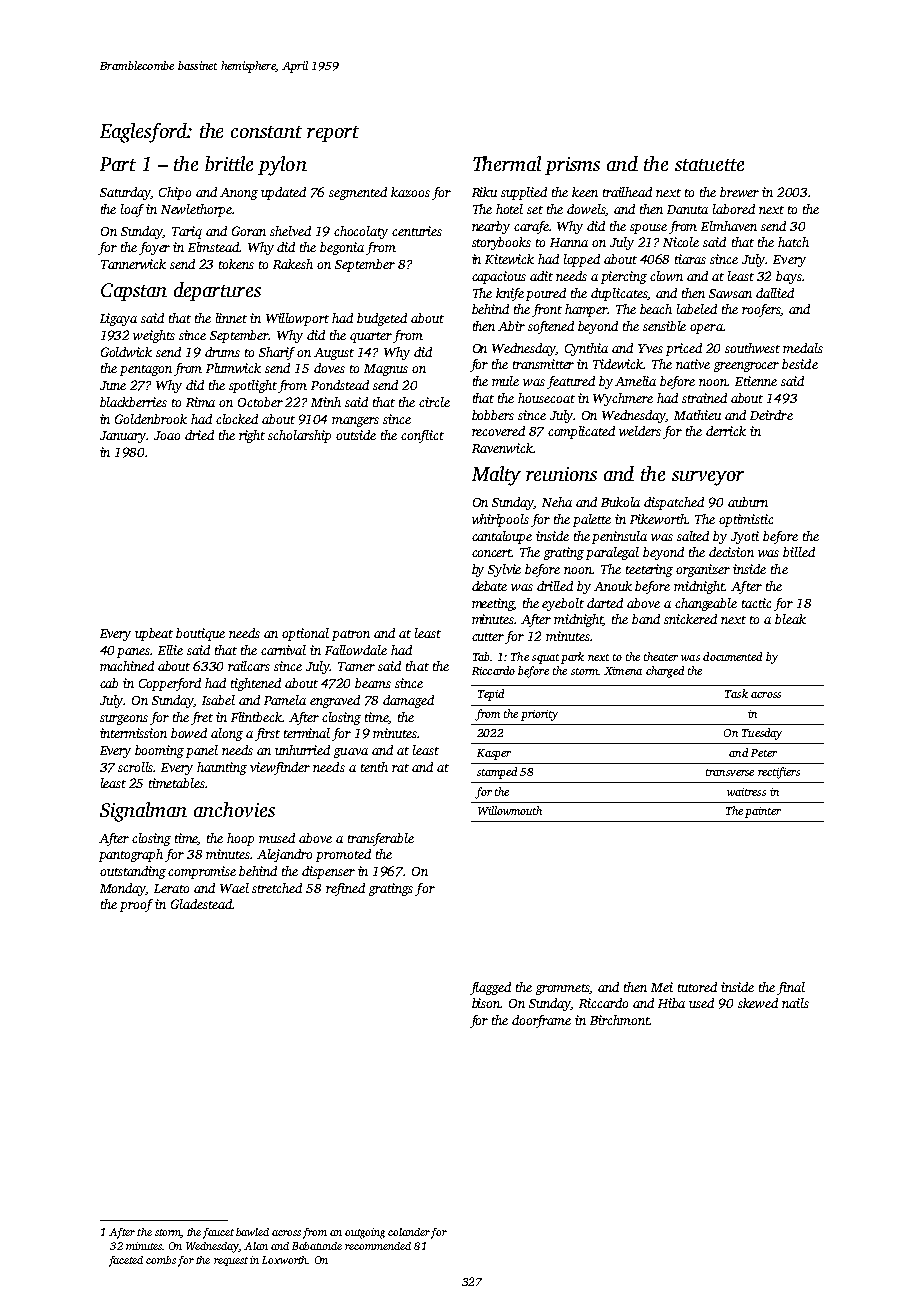  Describe the element at coordinates (732, 656) in the screenshot. I see `documented` at that location.
